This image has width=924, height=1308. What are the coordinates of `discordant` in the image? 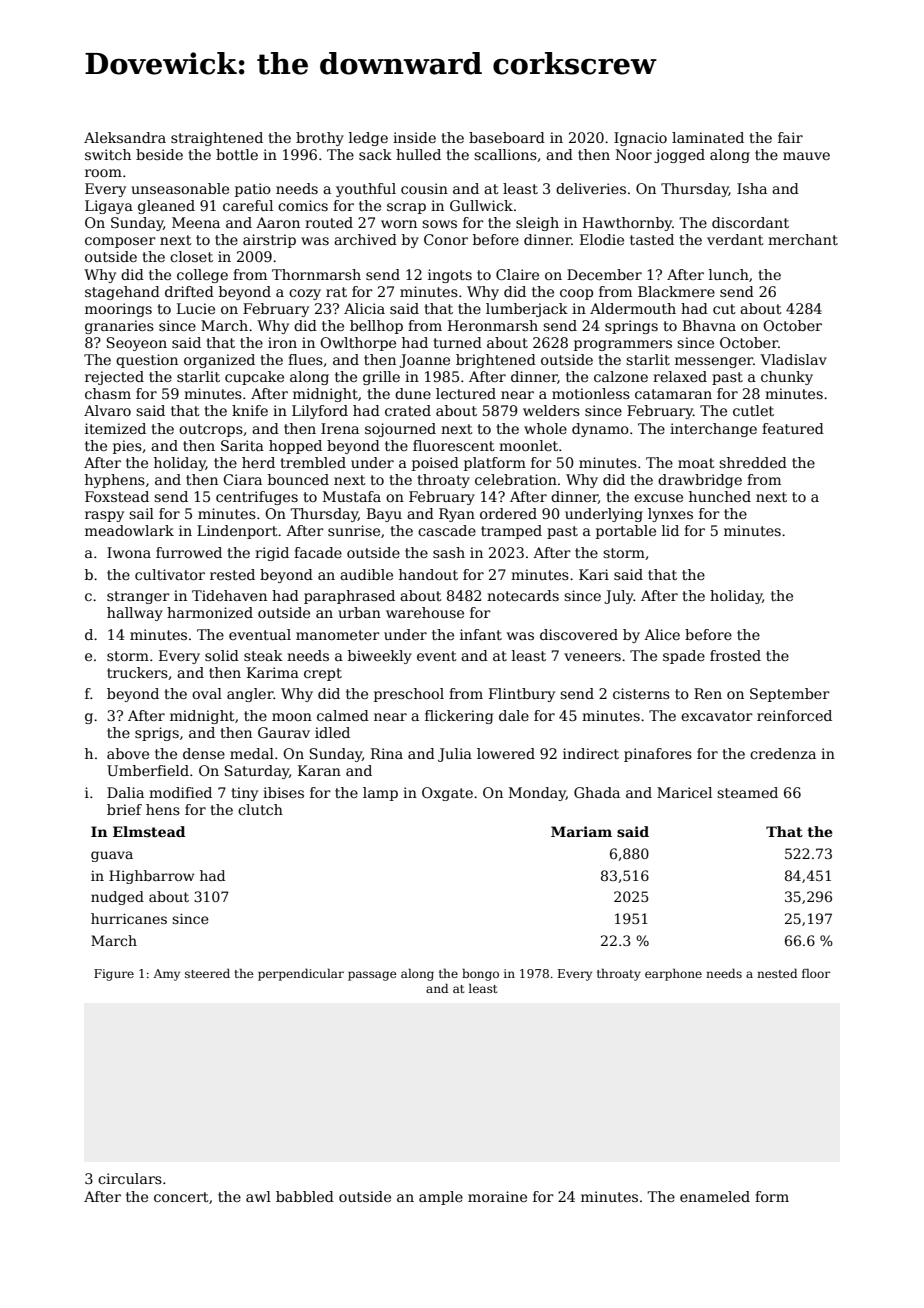 It's located at (750, 222).
